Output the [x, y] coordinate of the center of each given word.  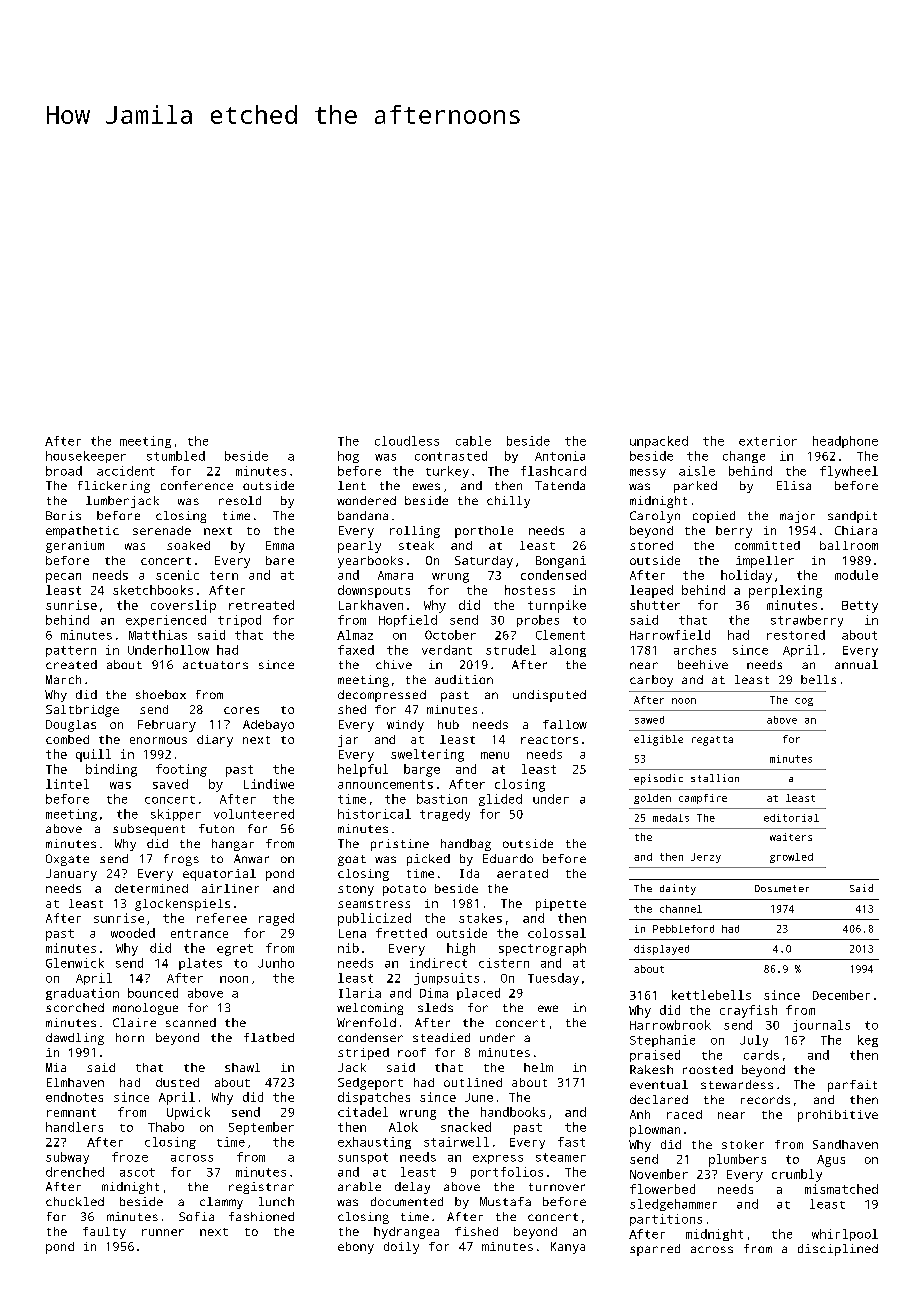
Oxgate [67, 860]
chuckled [75, 1201]
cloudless [407, 441]
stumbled [176, 456]
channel [681, 909]
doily [401, 1248]
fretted [401, 933]
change [744, 457]
